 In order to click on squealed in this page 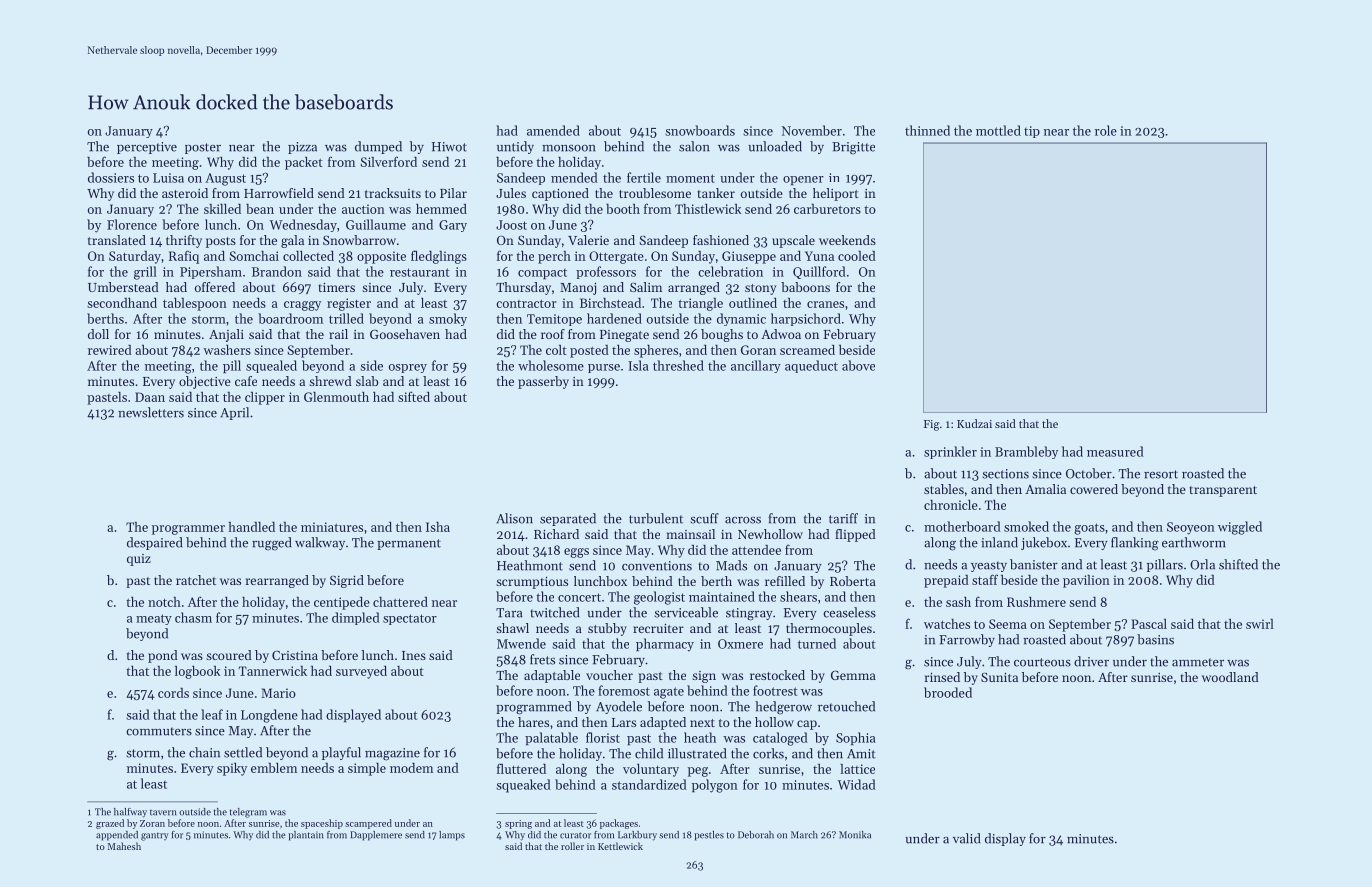, I will do `click(271, 366)`.
